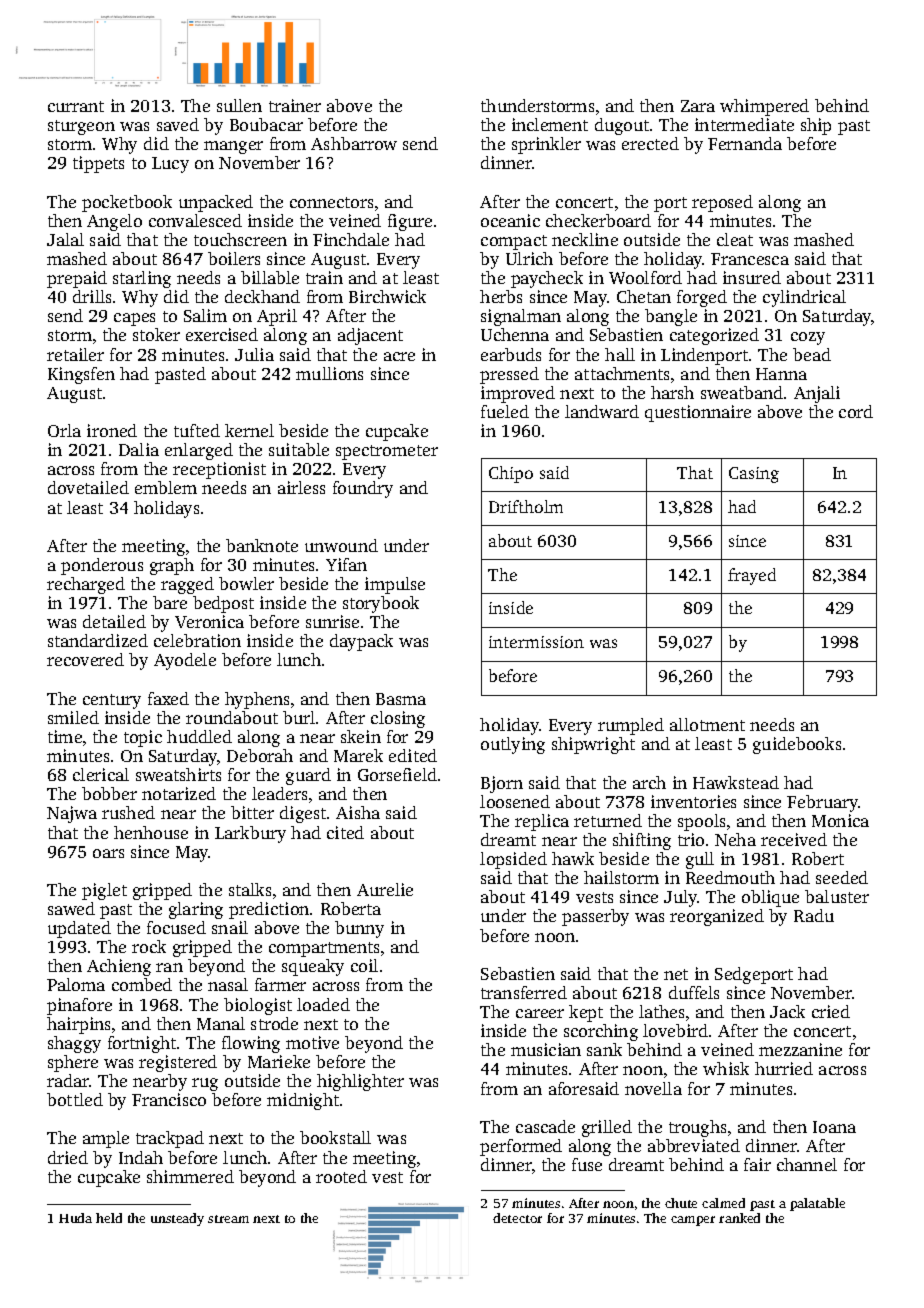  I want to click on huddled, so click(199, 736).
